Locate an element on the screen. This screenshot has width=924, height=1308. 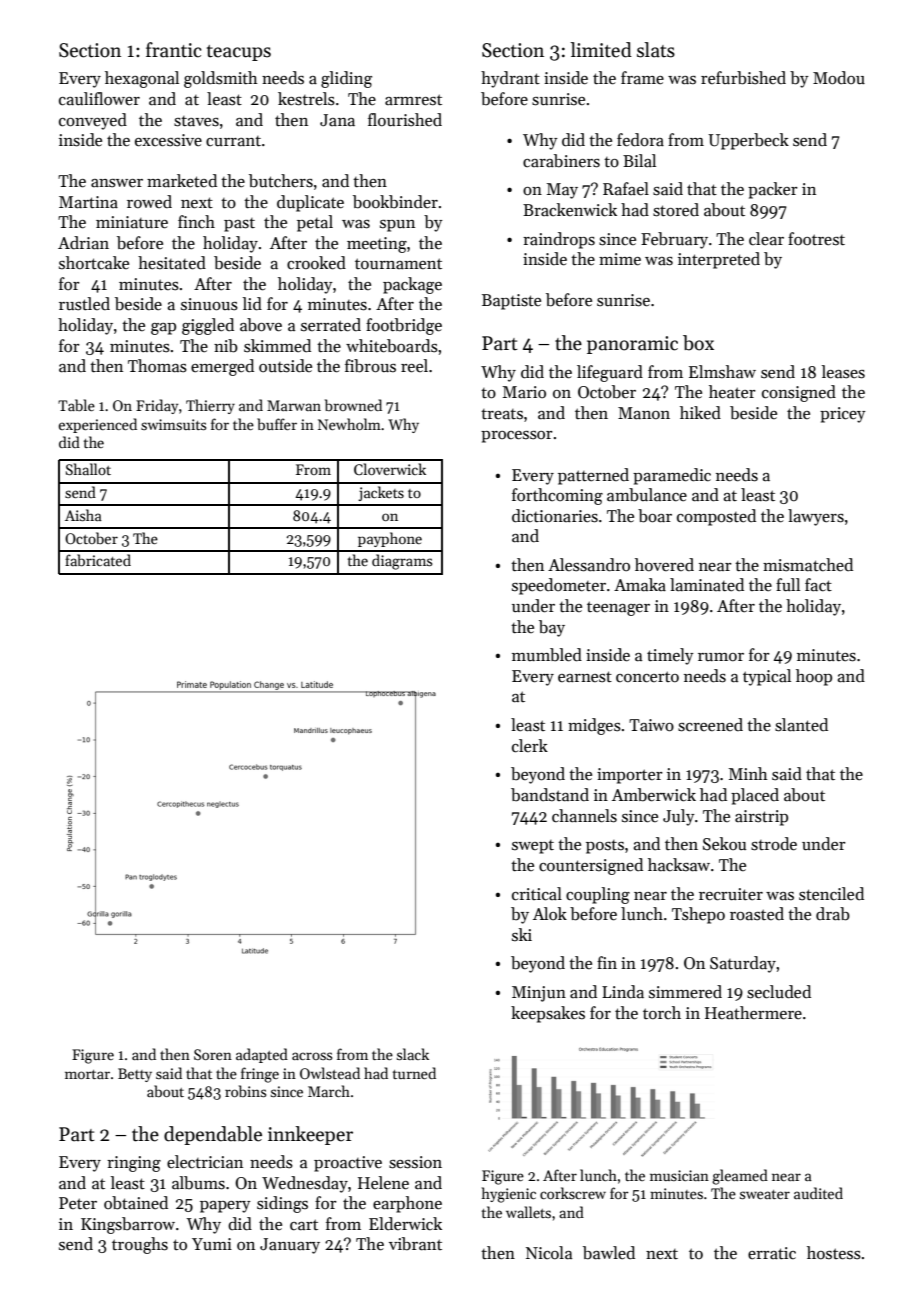
fabricated is located at coordinates (98, 560).
